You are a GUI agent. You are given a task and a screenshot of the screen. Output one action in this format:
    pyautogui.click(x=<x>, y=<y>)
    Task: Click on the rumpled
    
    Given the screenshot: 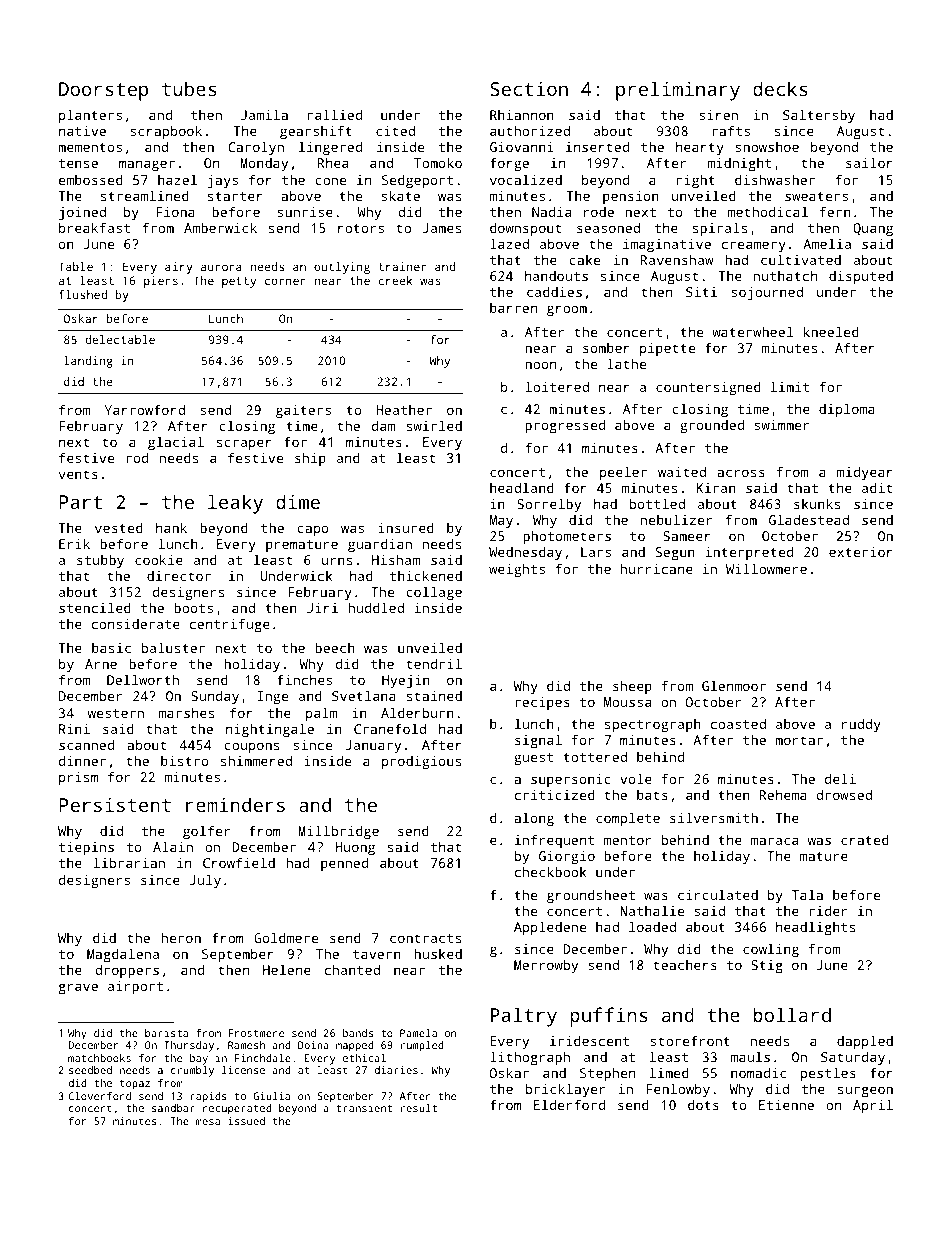 What is the action you would take?
    pyautogui.click(x=422, y=1046)
